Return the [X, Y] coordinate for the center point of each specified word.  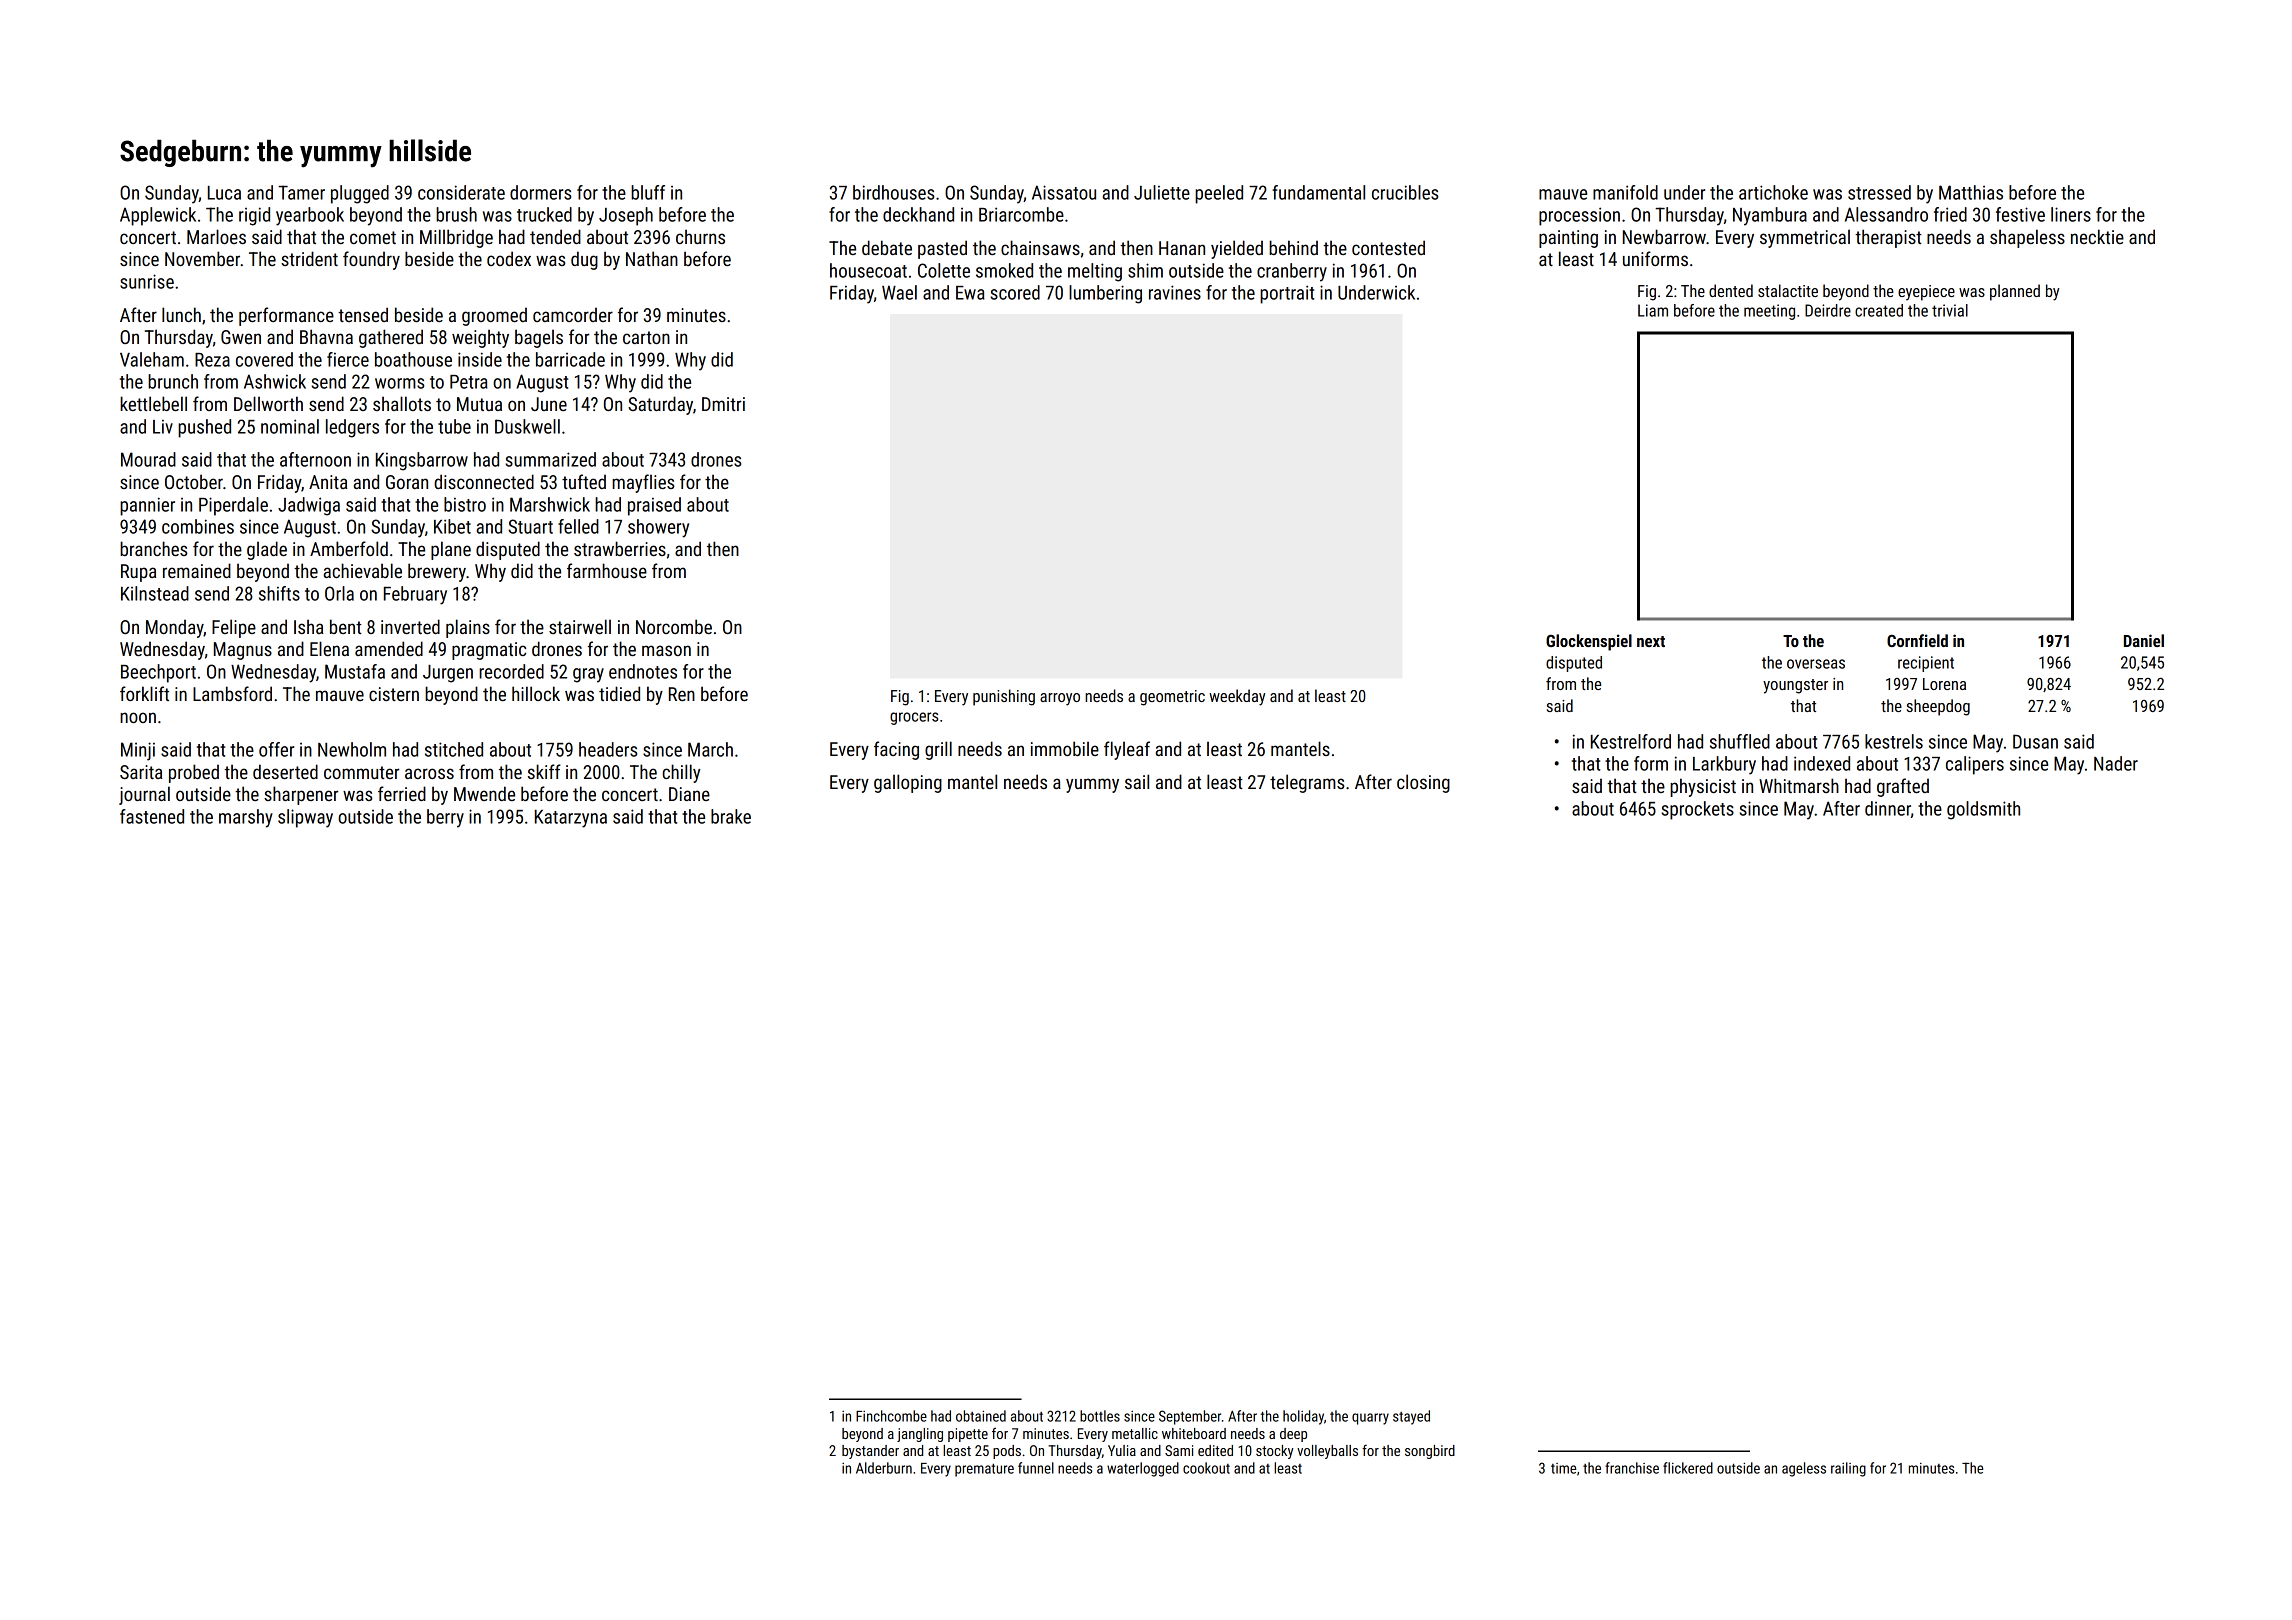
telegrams [1307, 783]
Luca [224, 193]
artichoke [1773, 192]
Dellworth [268, 403]
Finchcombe [891, 1416]
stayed [1411, 1417]
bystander [870, 1452]
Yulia [1122, 1450]
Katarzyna [571, 819]
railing [1848, 1469]
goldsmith [1983, 810]
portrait [1287, 294]
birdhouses [894, 192]
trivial [1950, 310]
